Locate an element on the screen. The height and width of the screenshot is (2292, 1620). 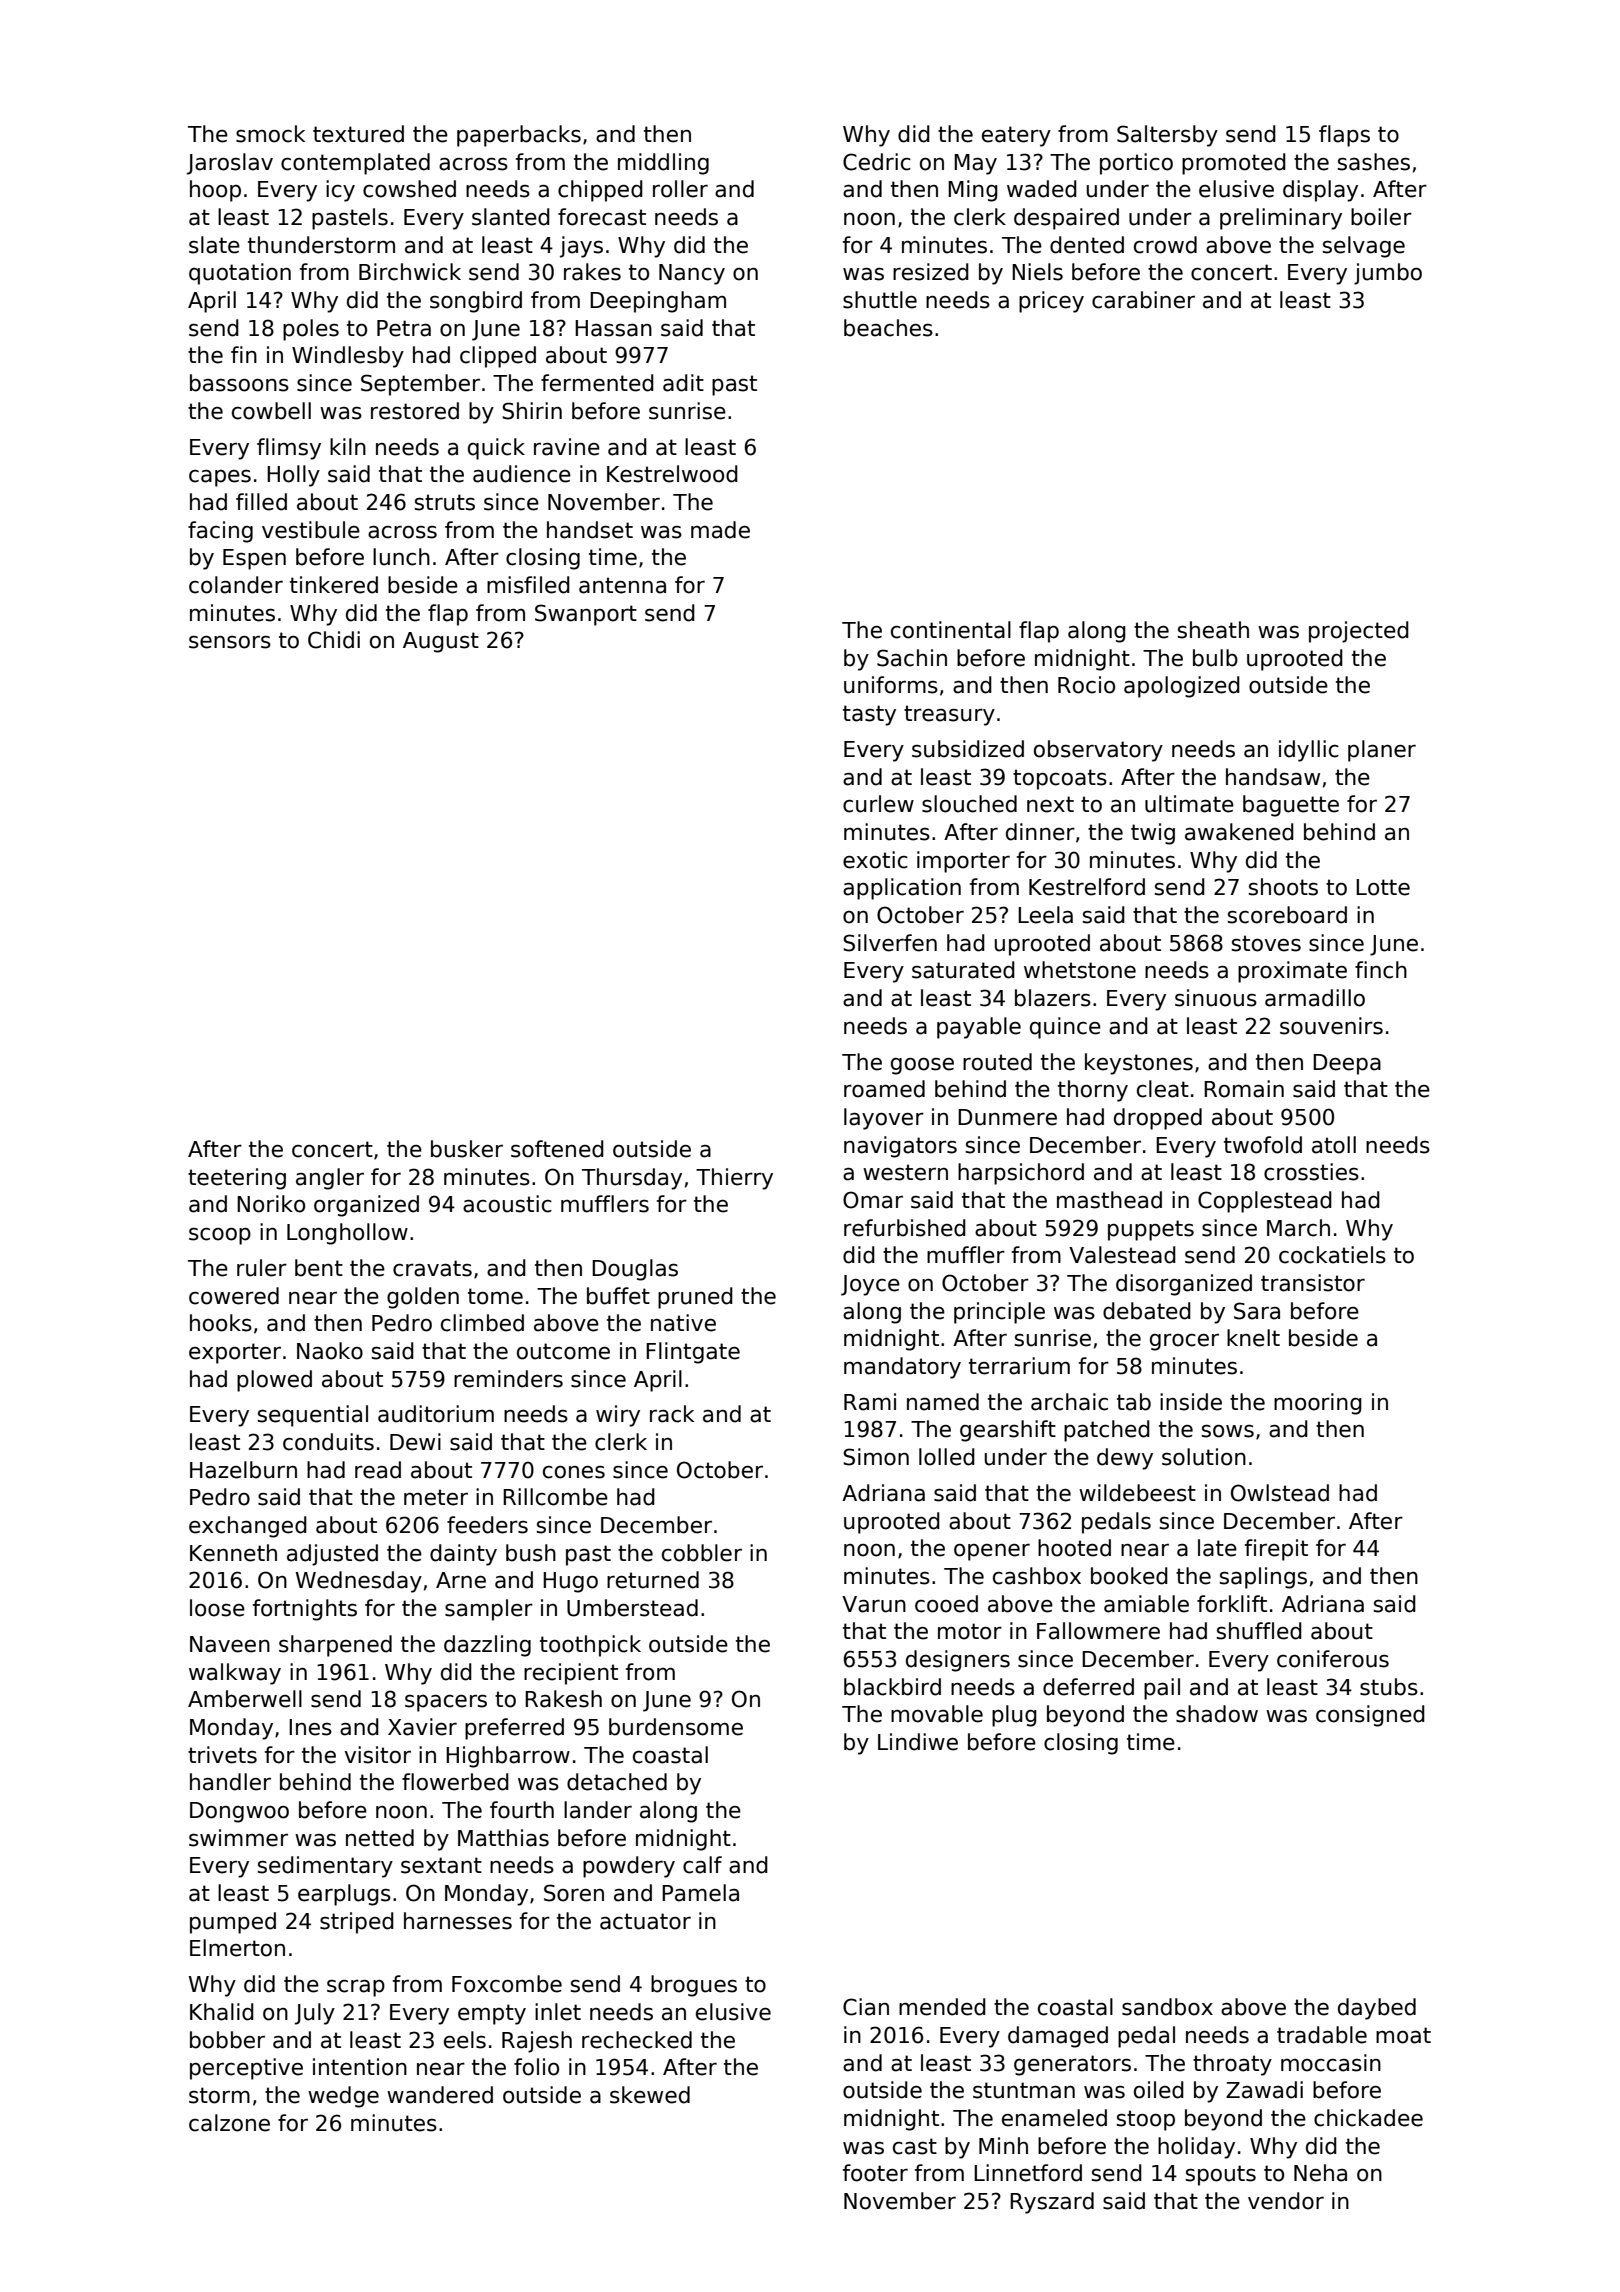
adit is located at coordinates (683, 383).
